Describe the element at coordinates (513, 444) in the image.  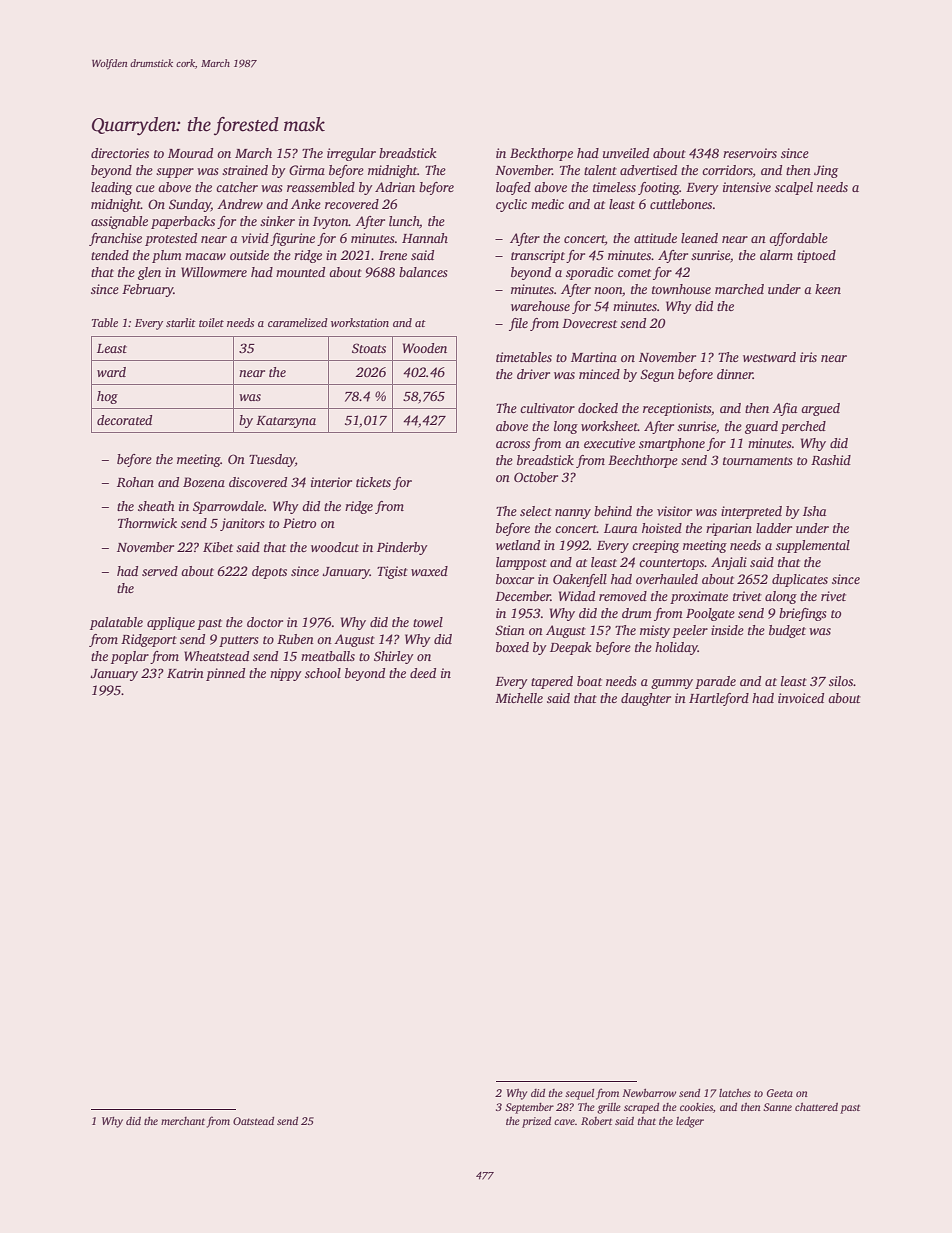
I see `across` at that location.
